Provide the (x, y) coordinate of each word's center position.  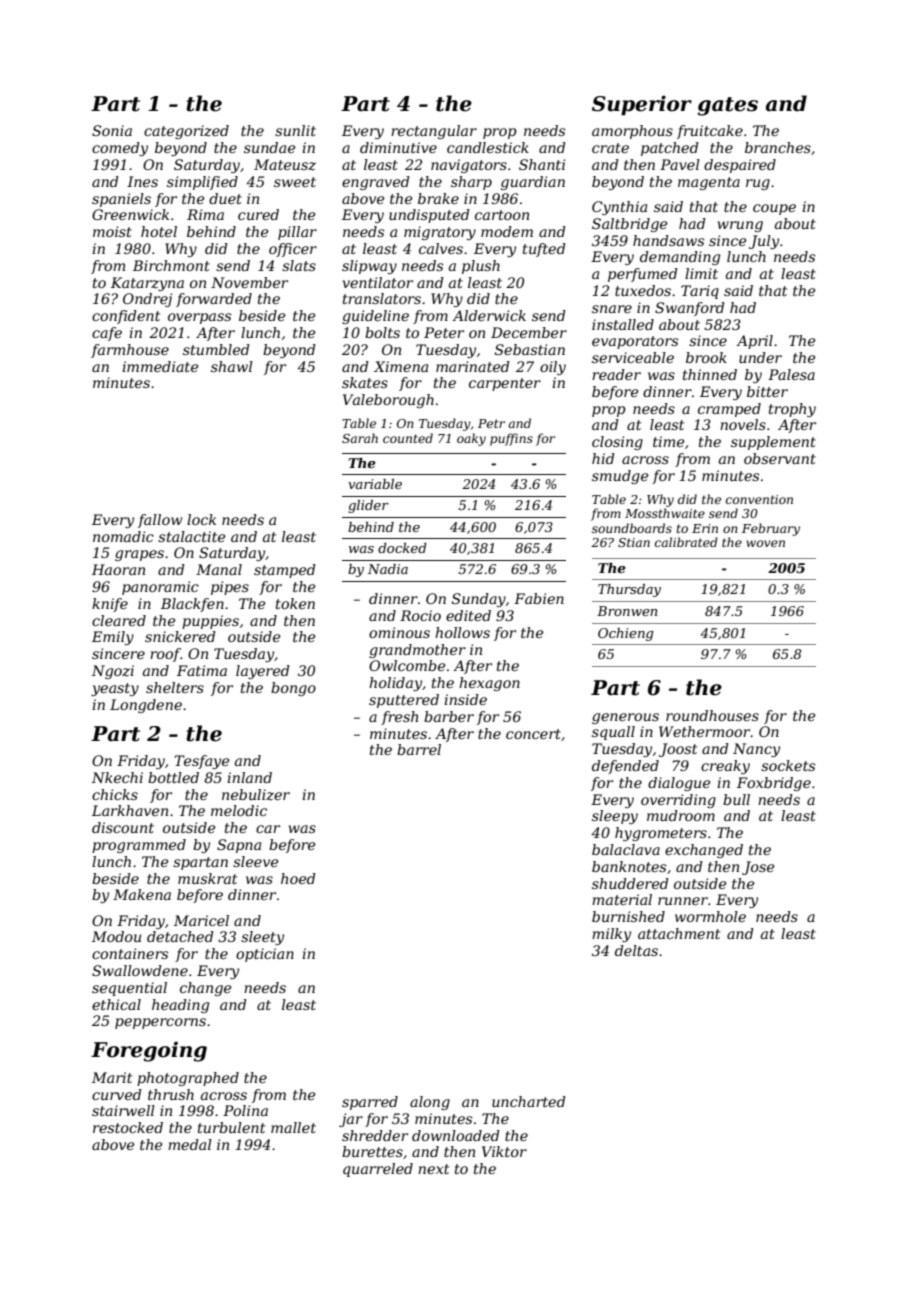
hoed (298, 878)
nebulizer (256, 795)
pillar (297, 233)
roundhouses (712, 715)
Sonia (112, 130)
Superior (642, 105)
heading (180, 1006)
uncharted (529, 1101)
